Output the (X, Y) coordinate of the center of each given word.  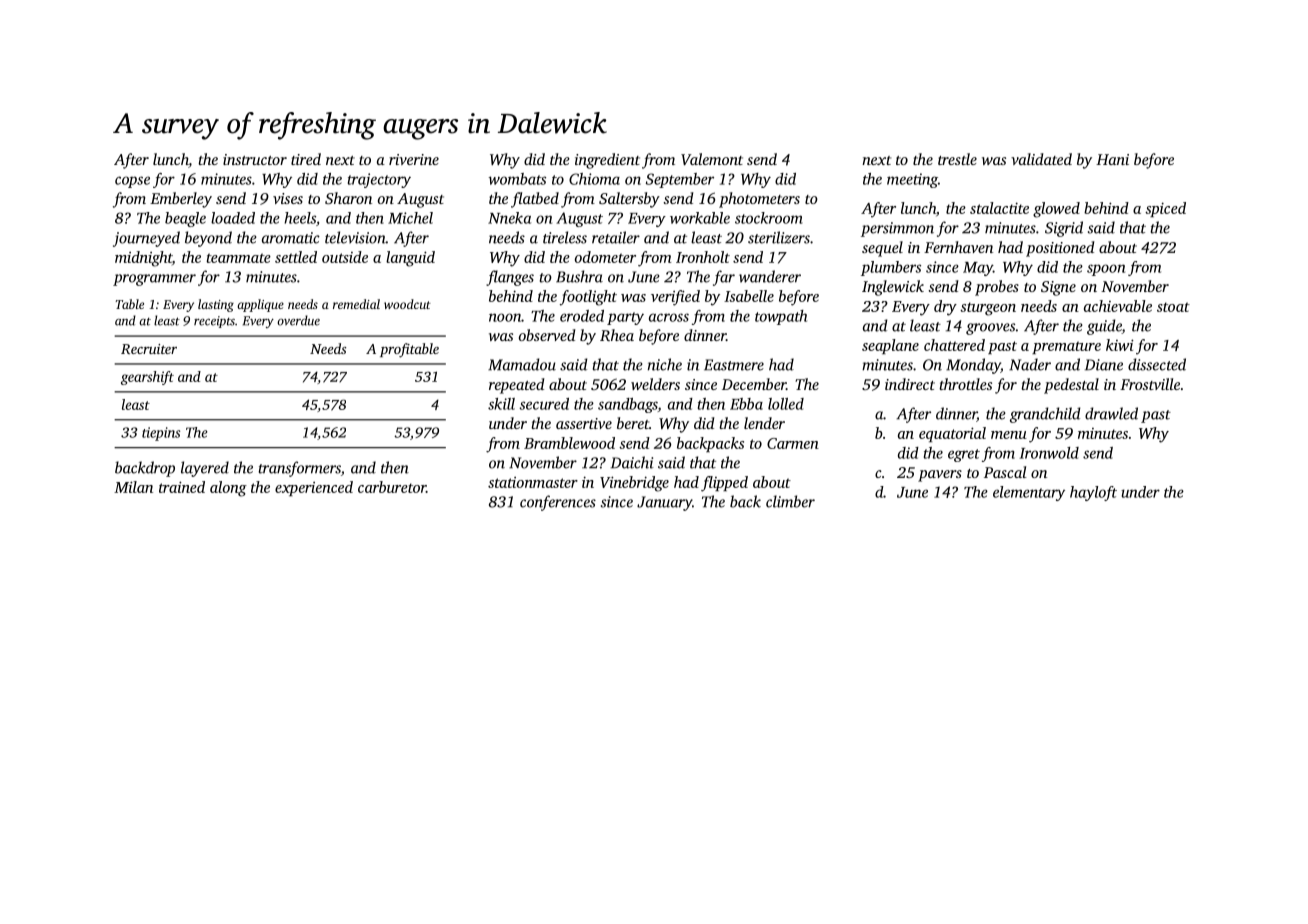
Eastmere (734, 365)
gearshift (147, 378)
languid (410, 259)
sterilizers (779, 237)
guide (1104, 327)
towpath (781, 317)
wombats (517, 179)
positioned (1060, 249)
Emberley (181, 200)
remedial (356, 304)
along (228, 489)
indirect (910, 384)
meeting (912, 180)
